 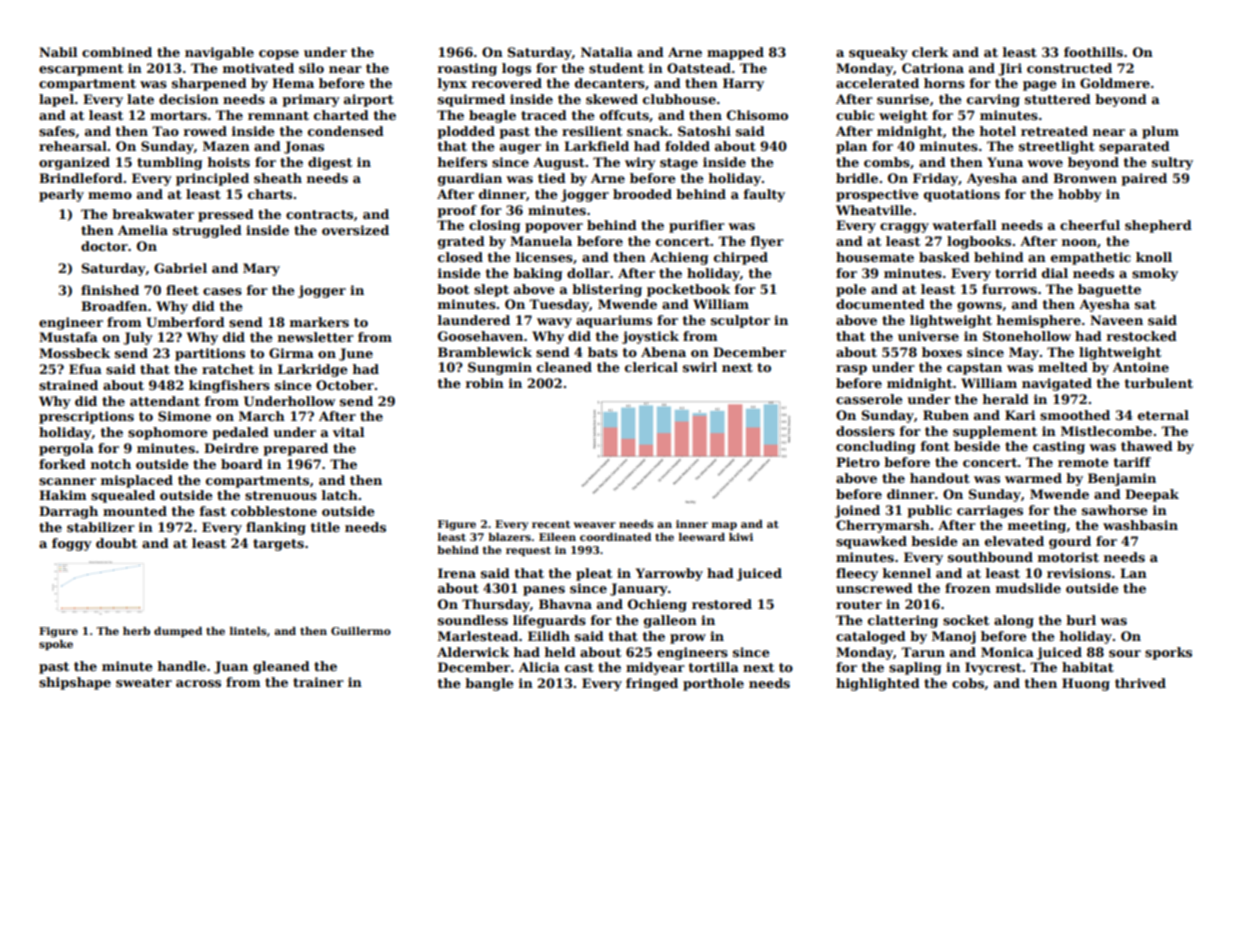 I want to click on documented, so click(x=880, y=304).
